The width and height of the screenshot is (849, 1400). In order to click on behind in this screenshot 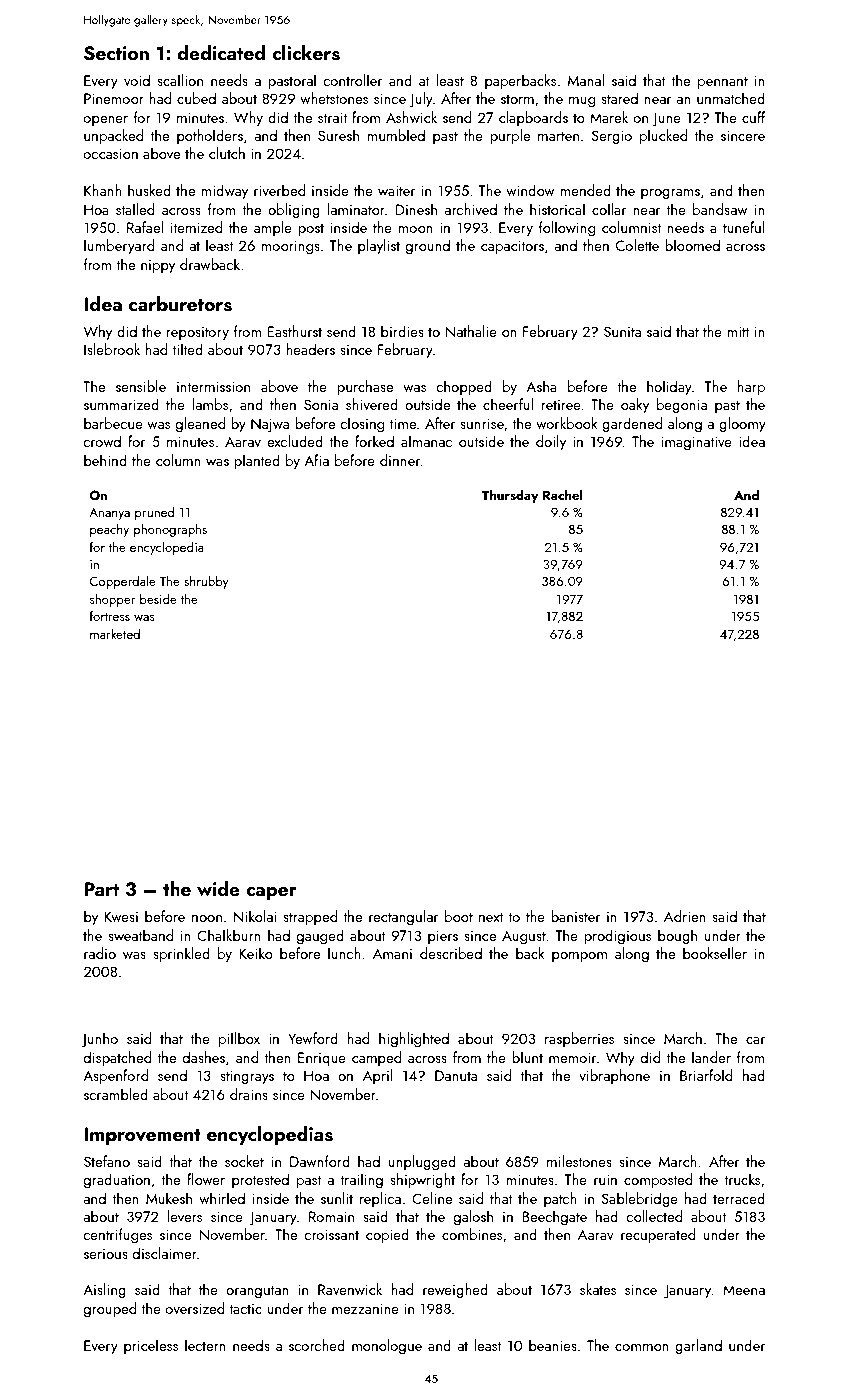, I will do `click(105, 460)`.
